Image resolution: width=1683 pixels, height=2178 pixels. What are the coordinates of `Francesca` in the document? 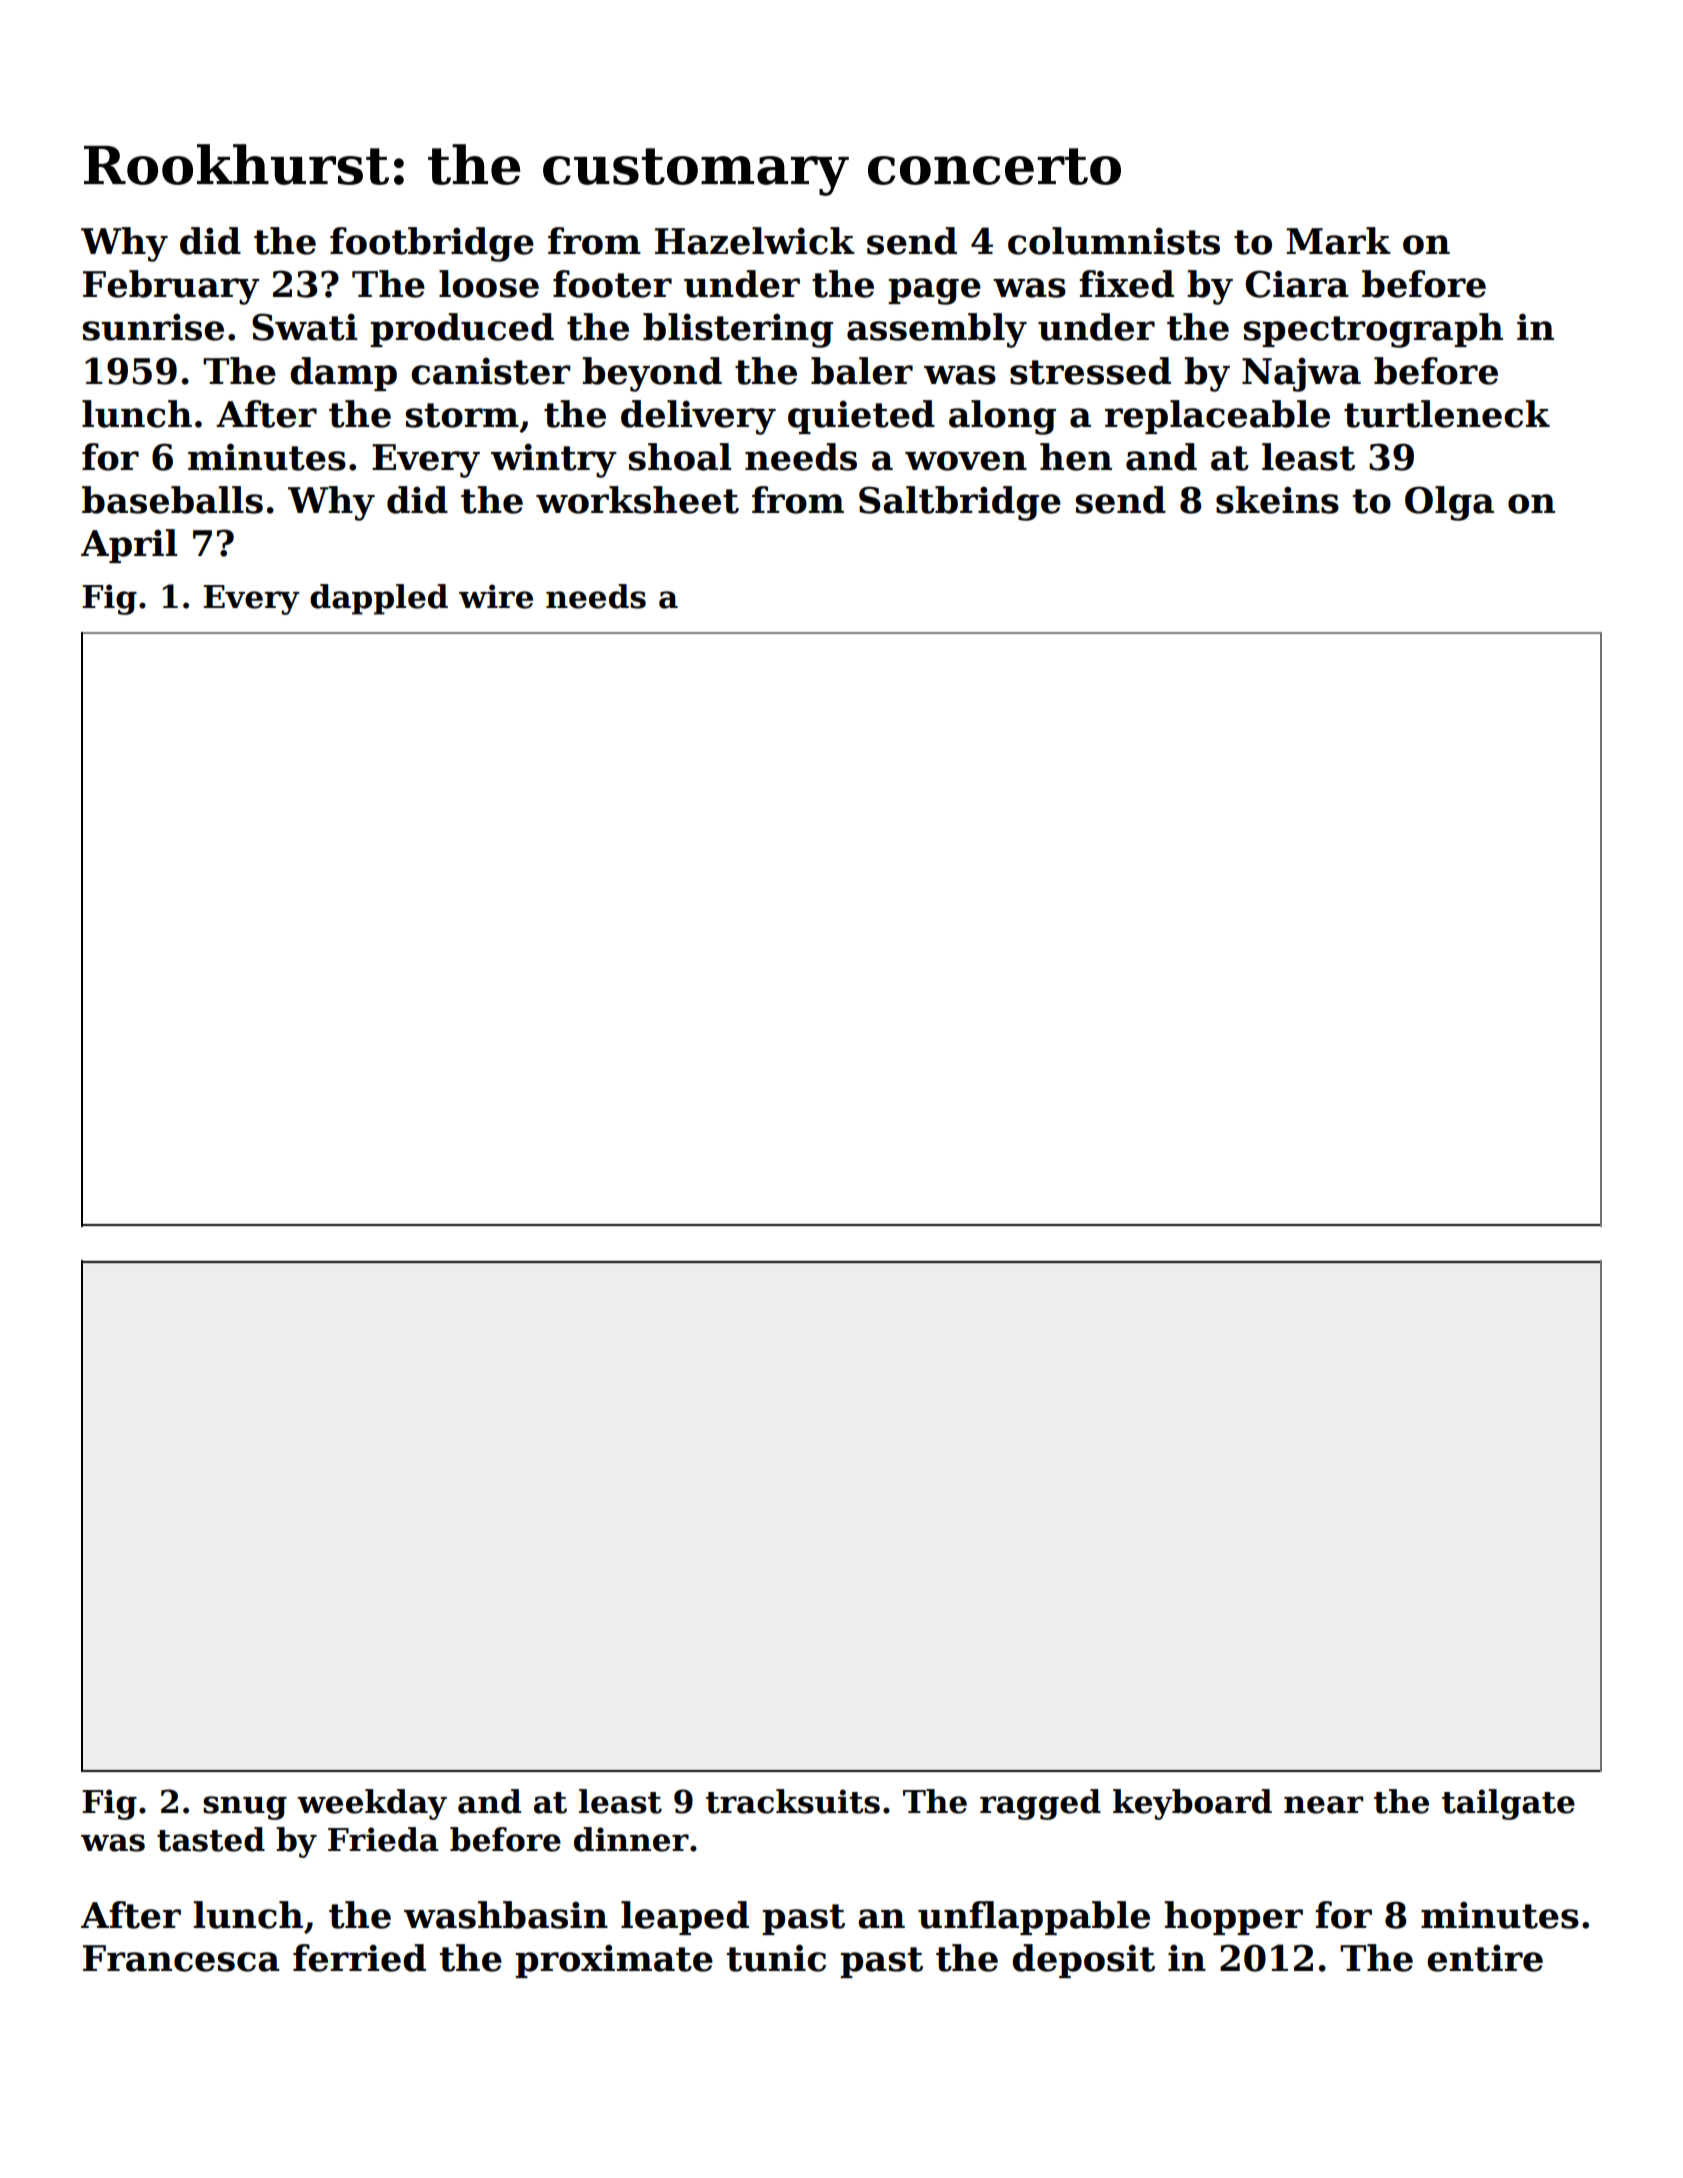 It's located at (181, 1958).
